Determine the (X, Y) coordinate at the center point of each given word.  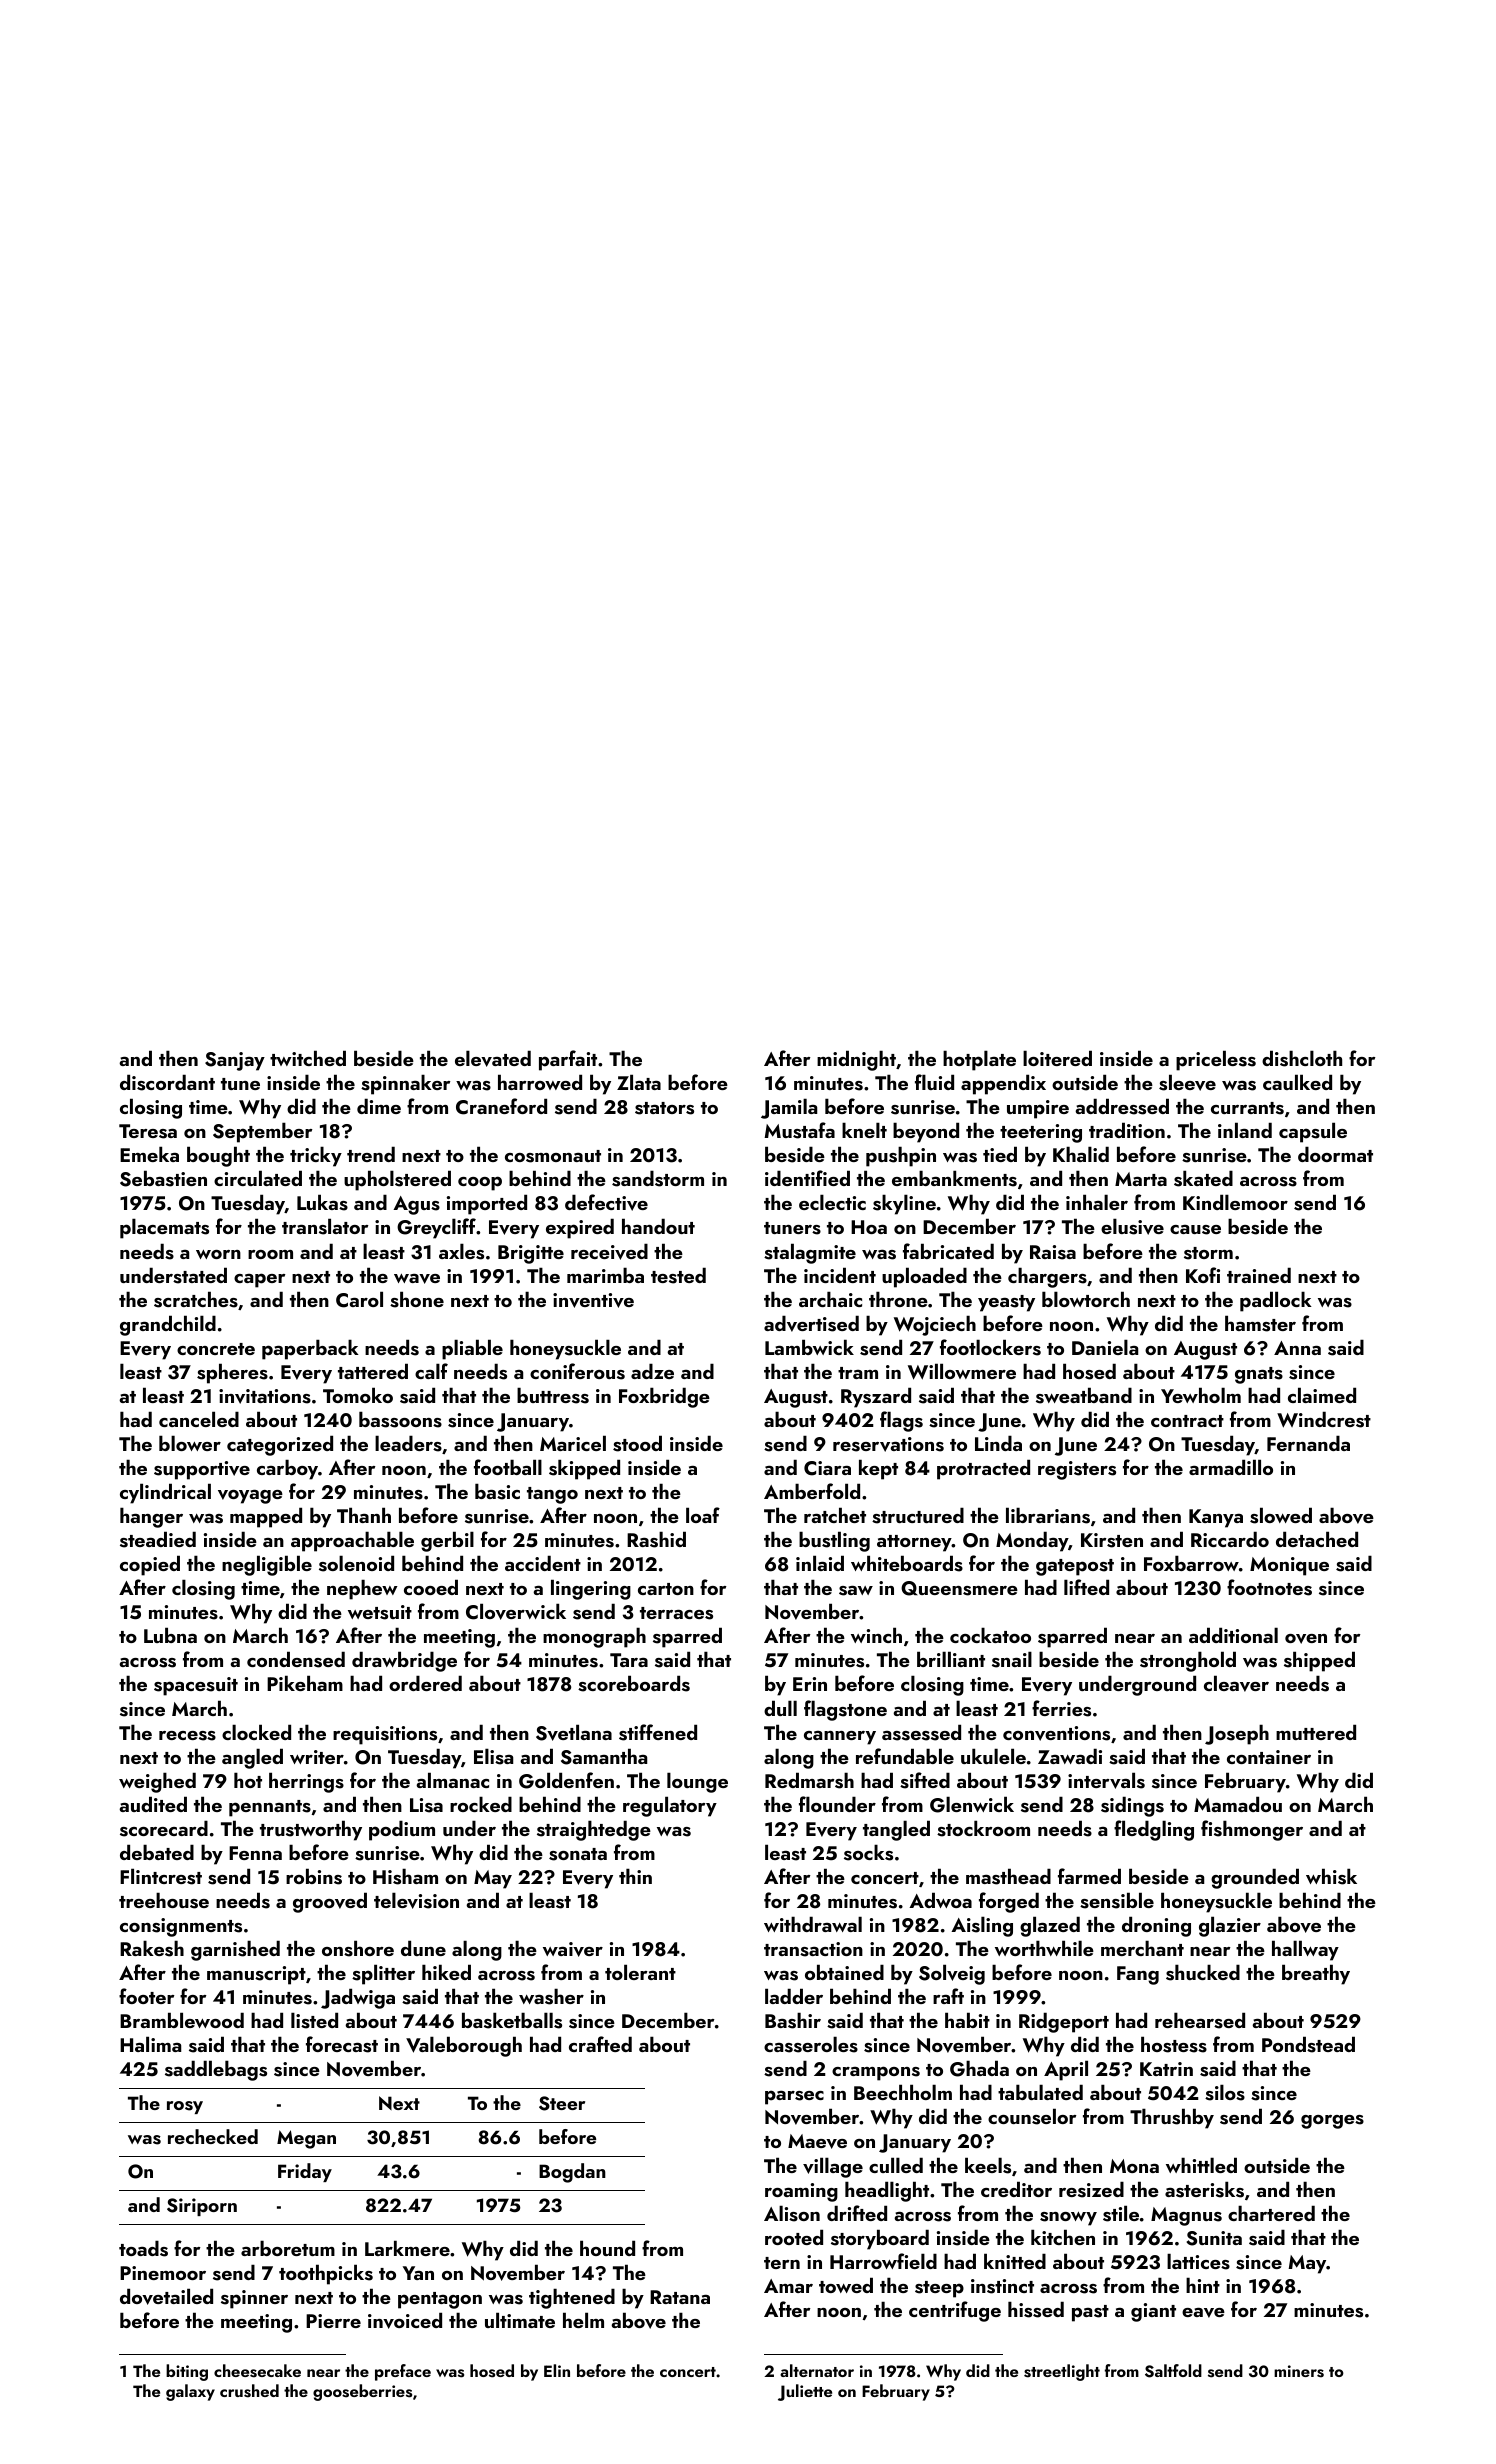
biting (187, 2372)
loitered (1057, 1058)
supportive (202, 1470)
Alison (792, 2213)
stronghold (1188, 1661)
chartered (1271, 2213)
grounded (1255, 1878)
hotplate (979, 1060)
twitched (308, 1058)
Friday (305, 2172)
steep (939, 2289)
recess (187, 1736)
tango (552, 1495)
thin (635, 1876)
